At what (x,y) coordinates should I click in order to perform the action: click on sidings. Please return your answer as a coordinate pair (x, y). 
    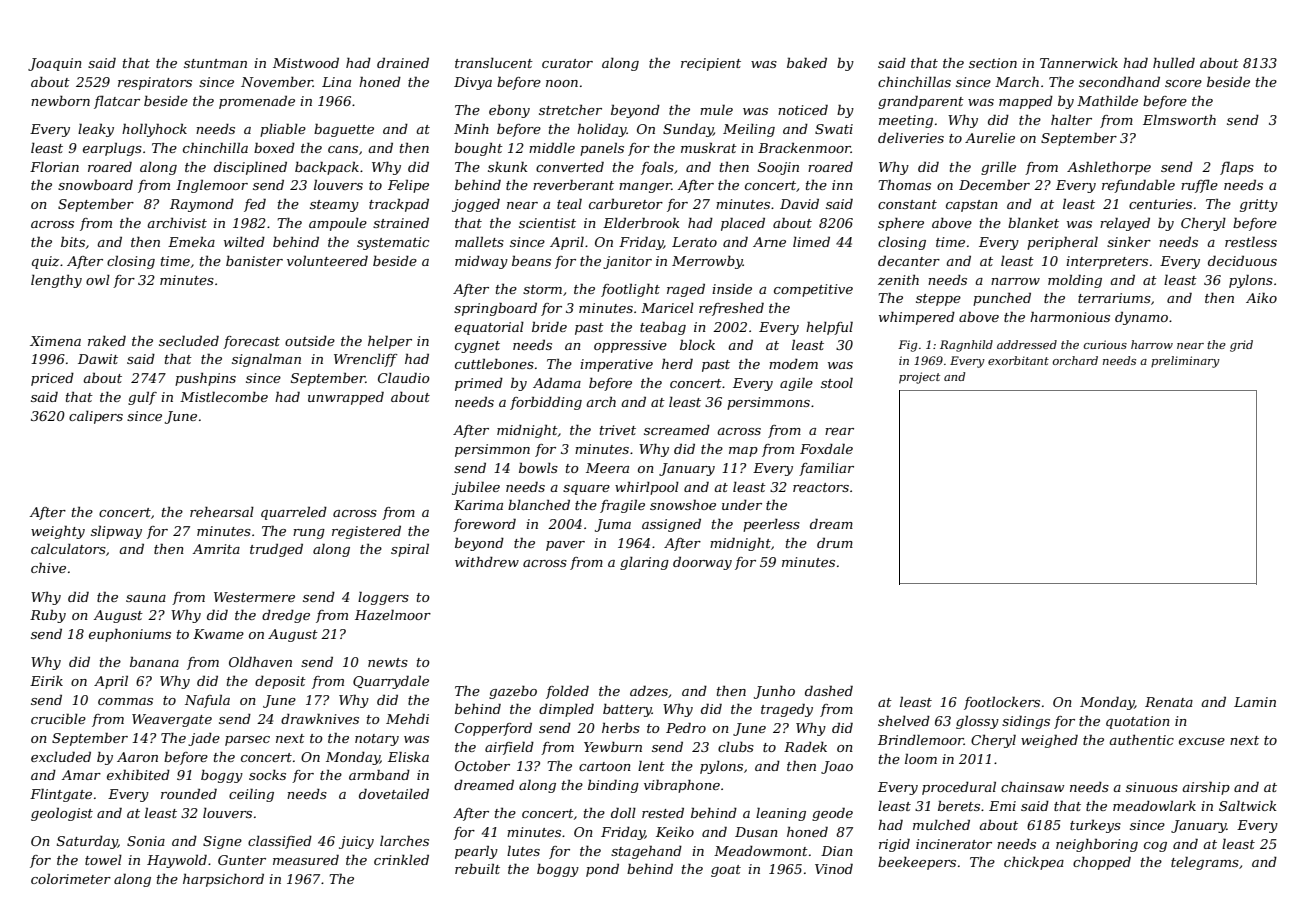
    Looking at the image, I should click on (1026, 722).
